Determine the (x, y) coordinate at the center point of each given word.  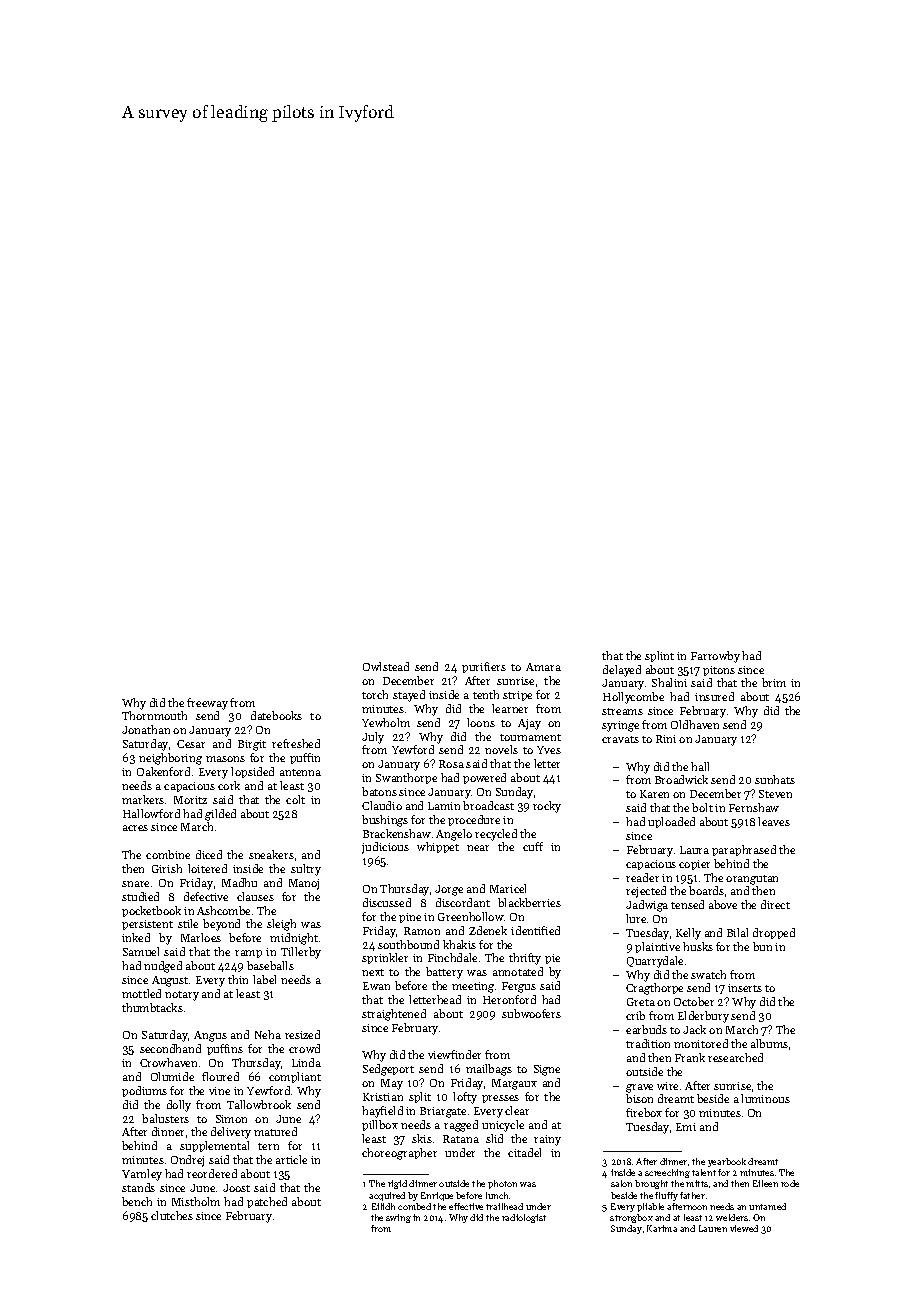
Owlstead (386, 666)
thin (238, 979)
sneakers (271, 854)
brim (774, 682)
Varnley (142, 1175)
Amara (543, 667)
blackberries (529, 902)
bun (762, 946)
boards (706, 890)
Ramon (422, 931)
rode (790, 1183)
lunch (497, 1195)
